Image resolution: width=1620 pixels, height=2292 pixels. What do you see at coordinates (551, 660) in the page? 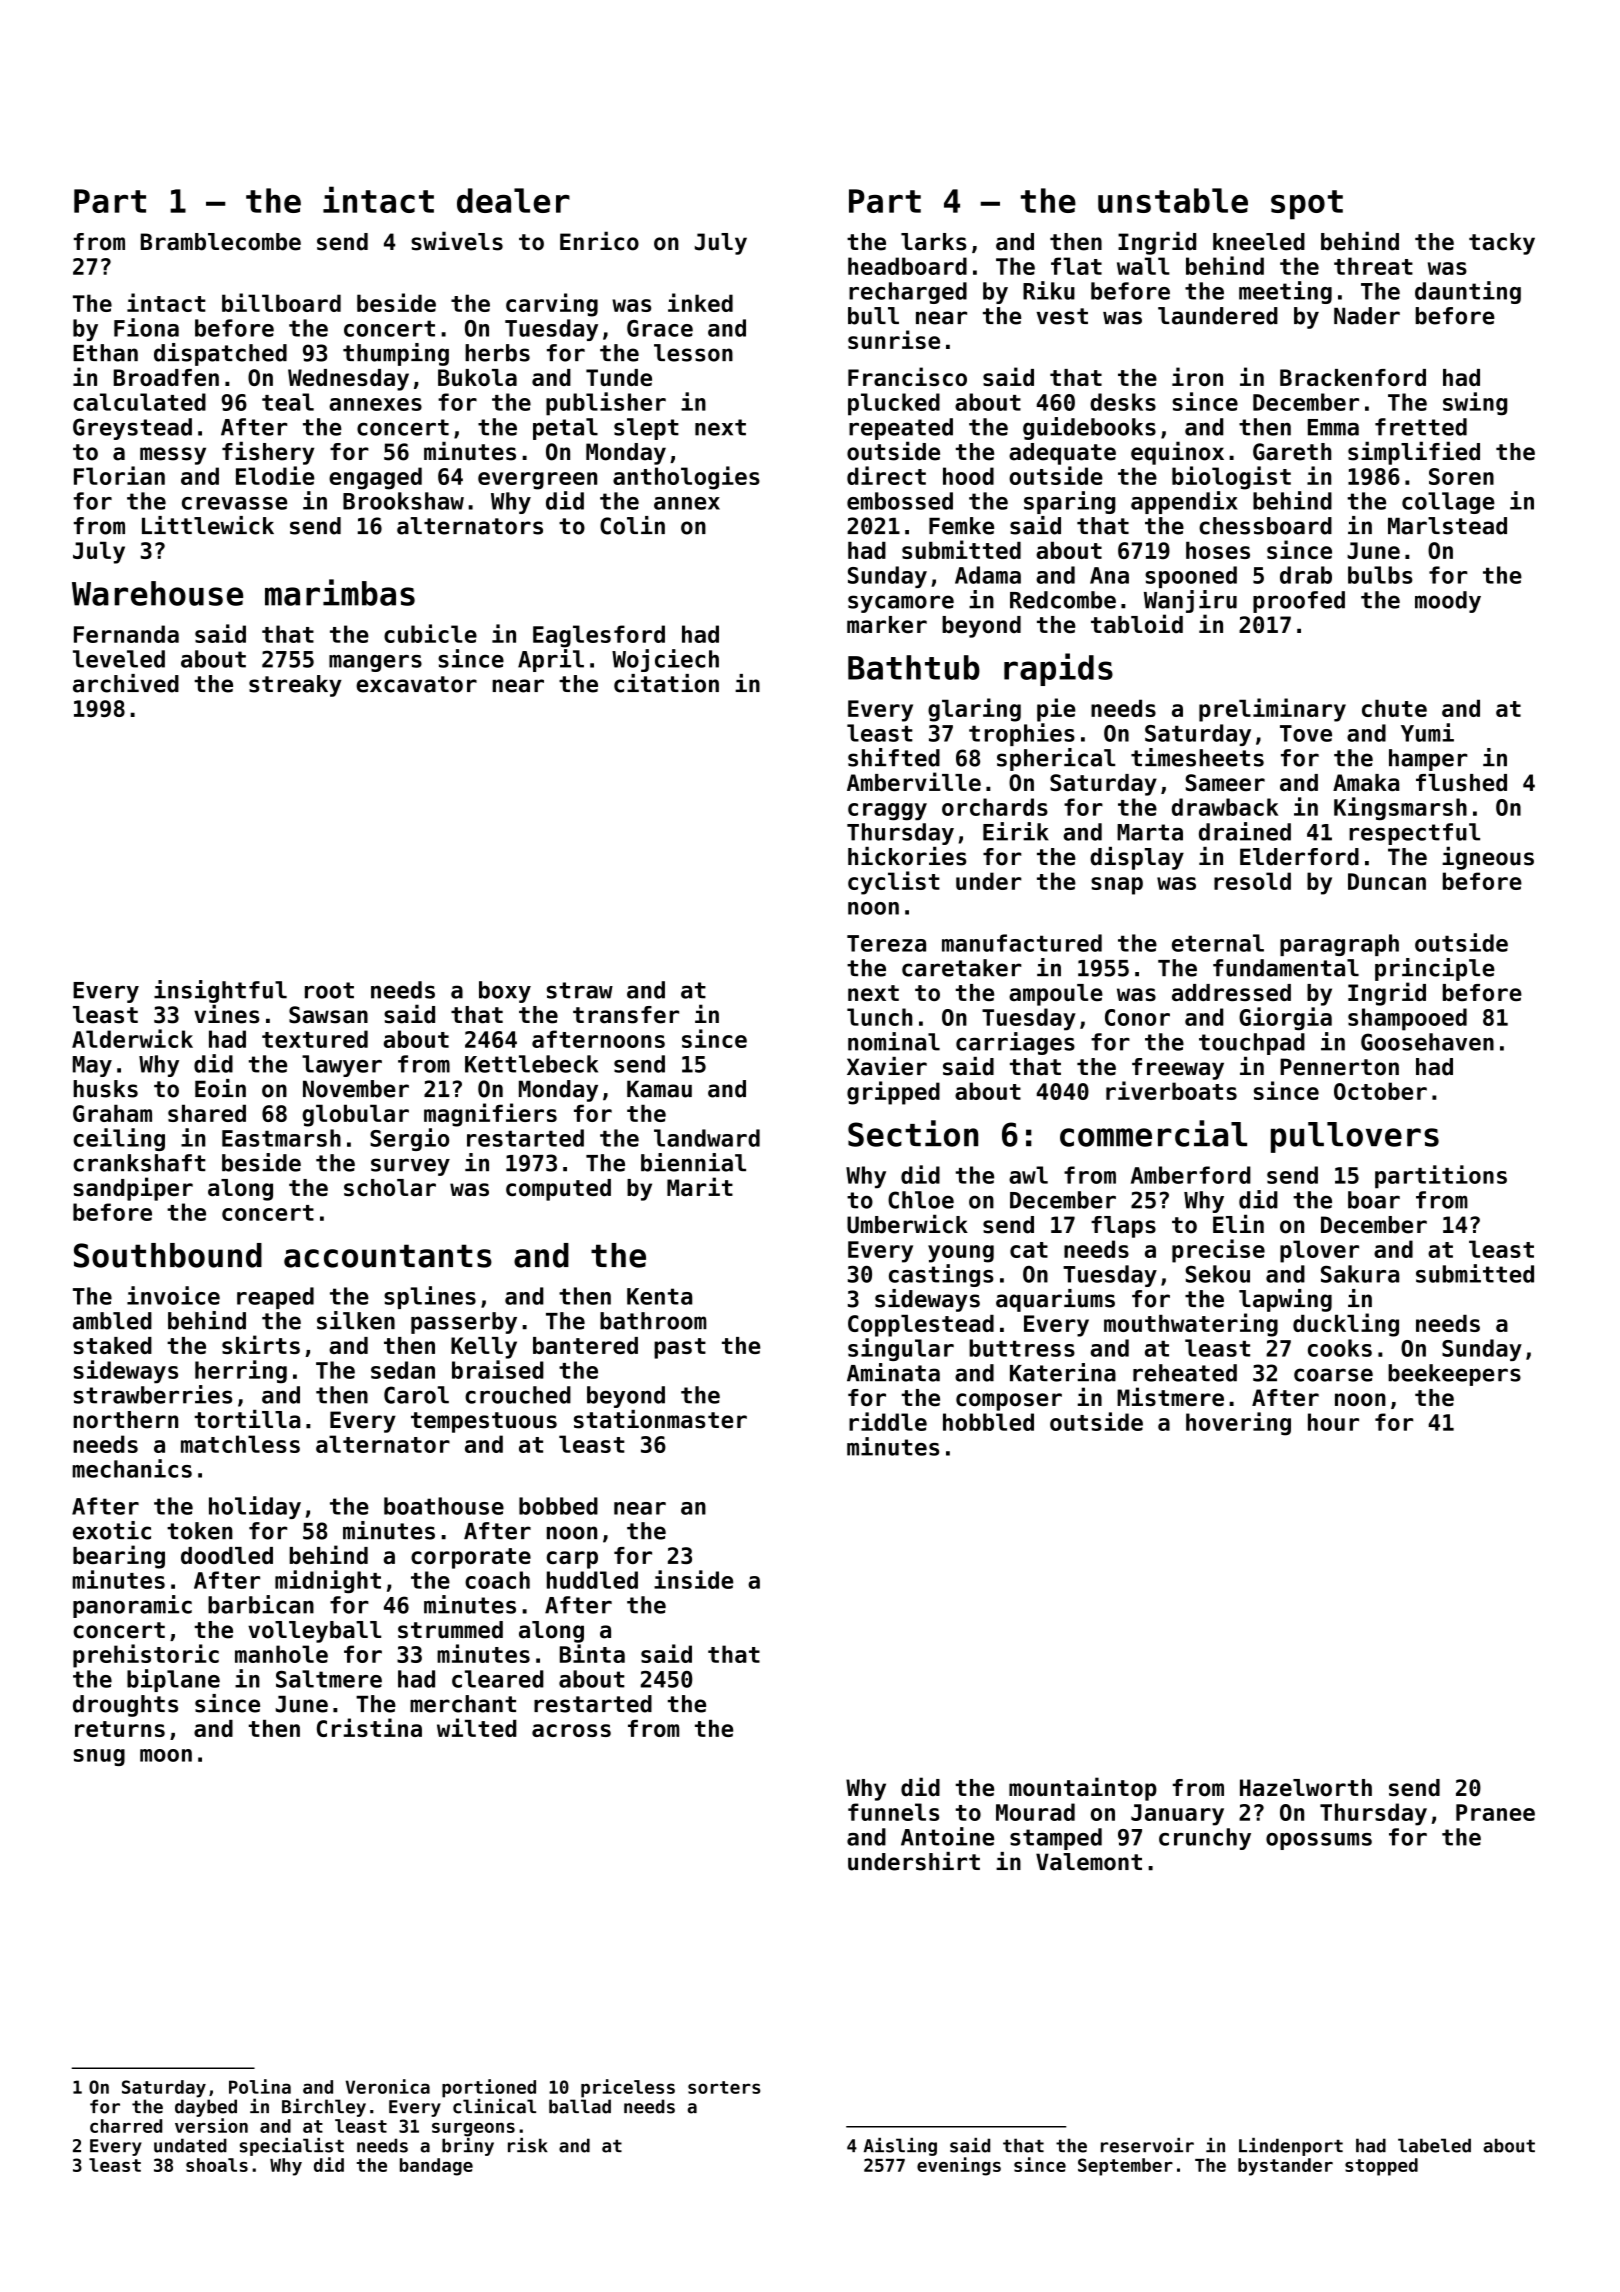
I see `April` at bounding box center [551, 660].
